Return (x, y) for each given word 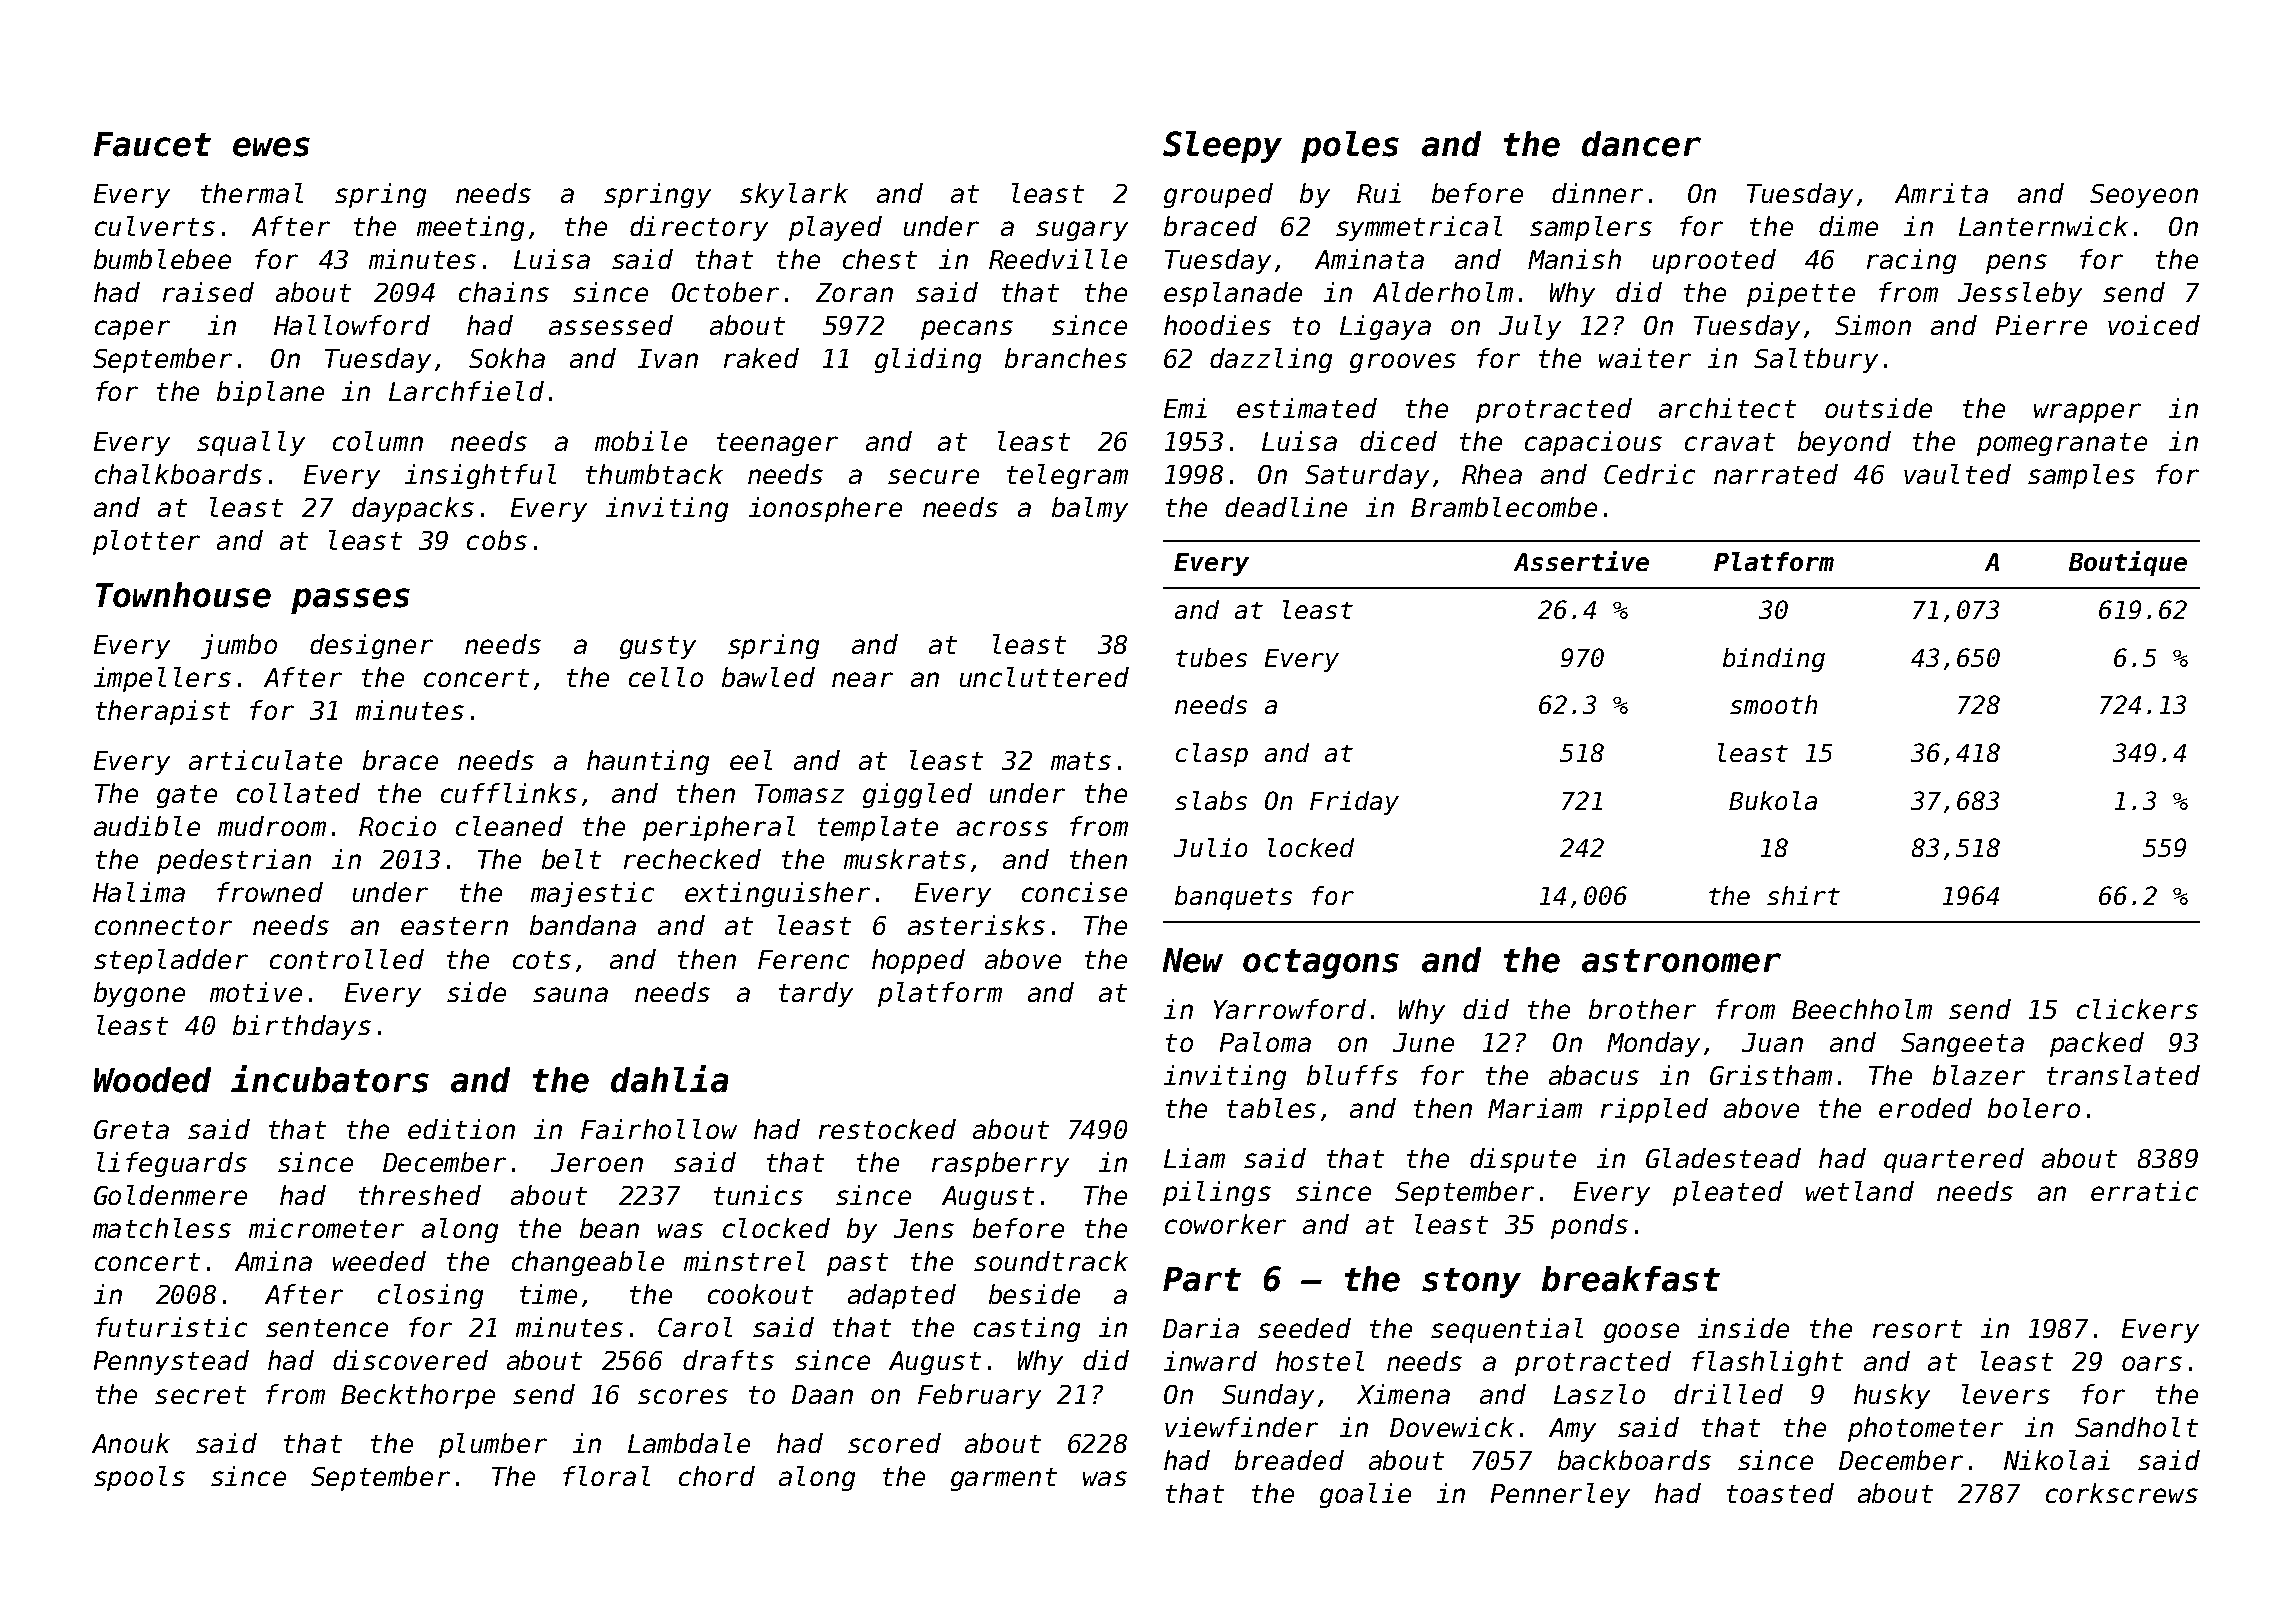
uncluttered (1044, 677)
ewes (271, 147)
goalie (1365, 1495)
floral (606, 1476)
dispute (1523, 1160)
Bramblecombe (1504, 507)
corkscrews (2122, 1493)
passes (350, 601)
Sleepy (1222, 147)
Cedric (1649, 474)
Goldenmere (170, 1195)
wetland (1860, 1191)
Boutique (2128, 563)
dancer (1641, 144)
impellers (162, 679)
